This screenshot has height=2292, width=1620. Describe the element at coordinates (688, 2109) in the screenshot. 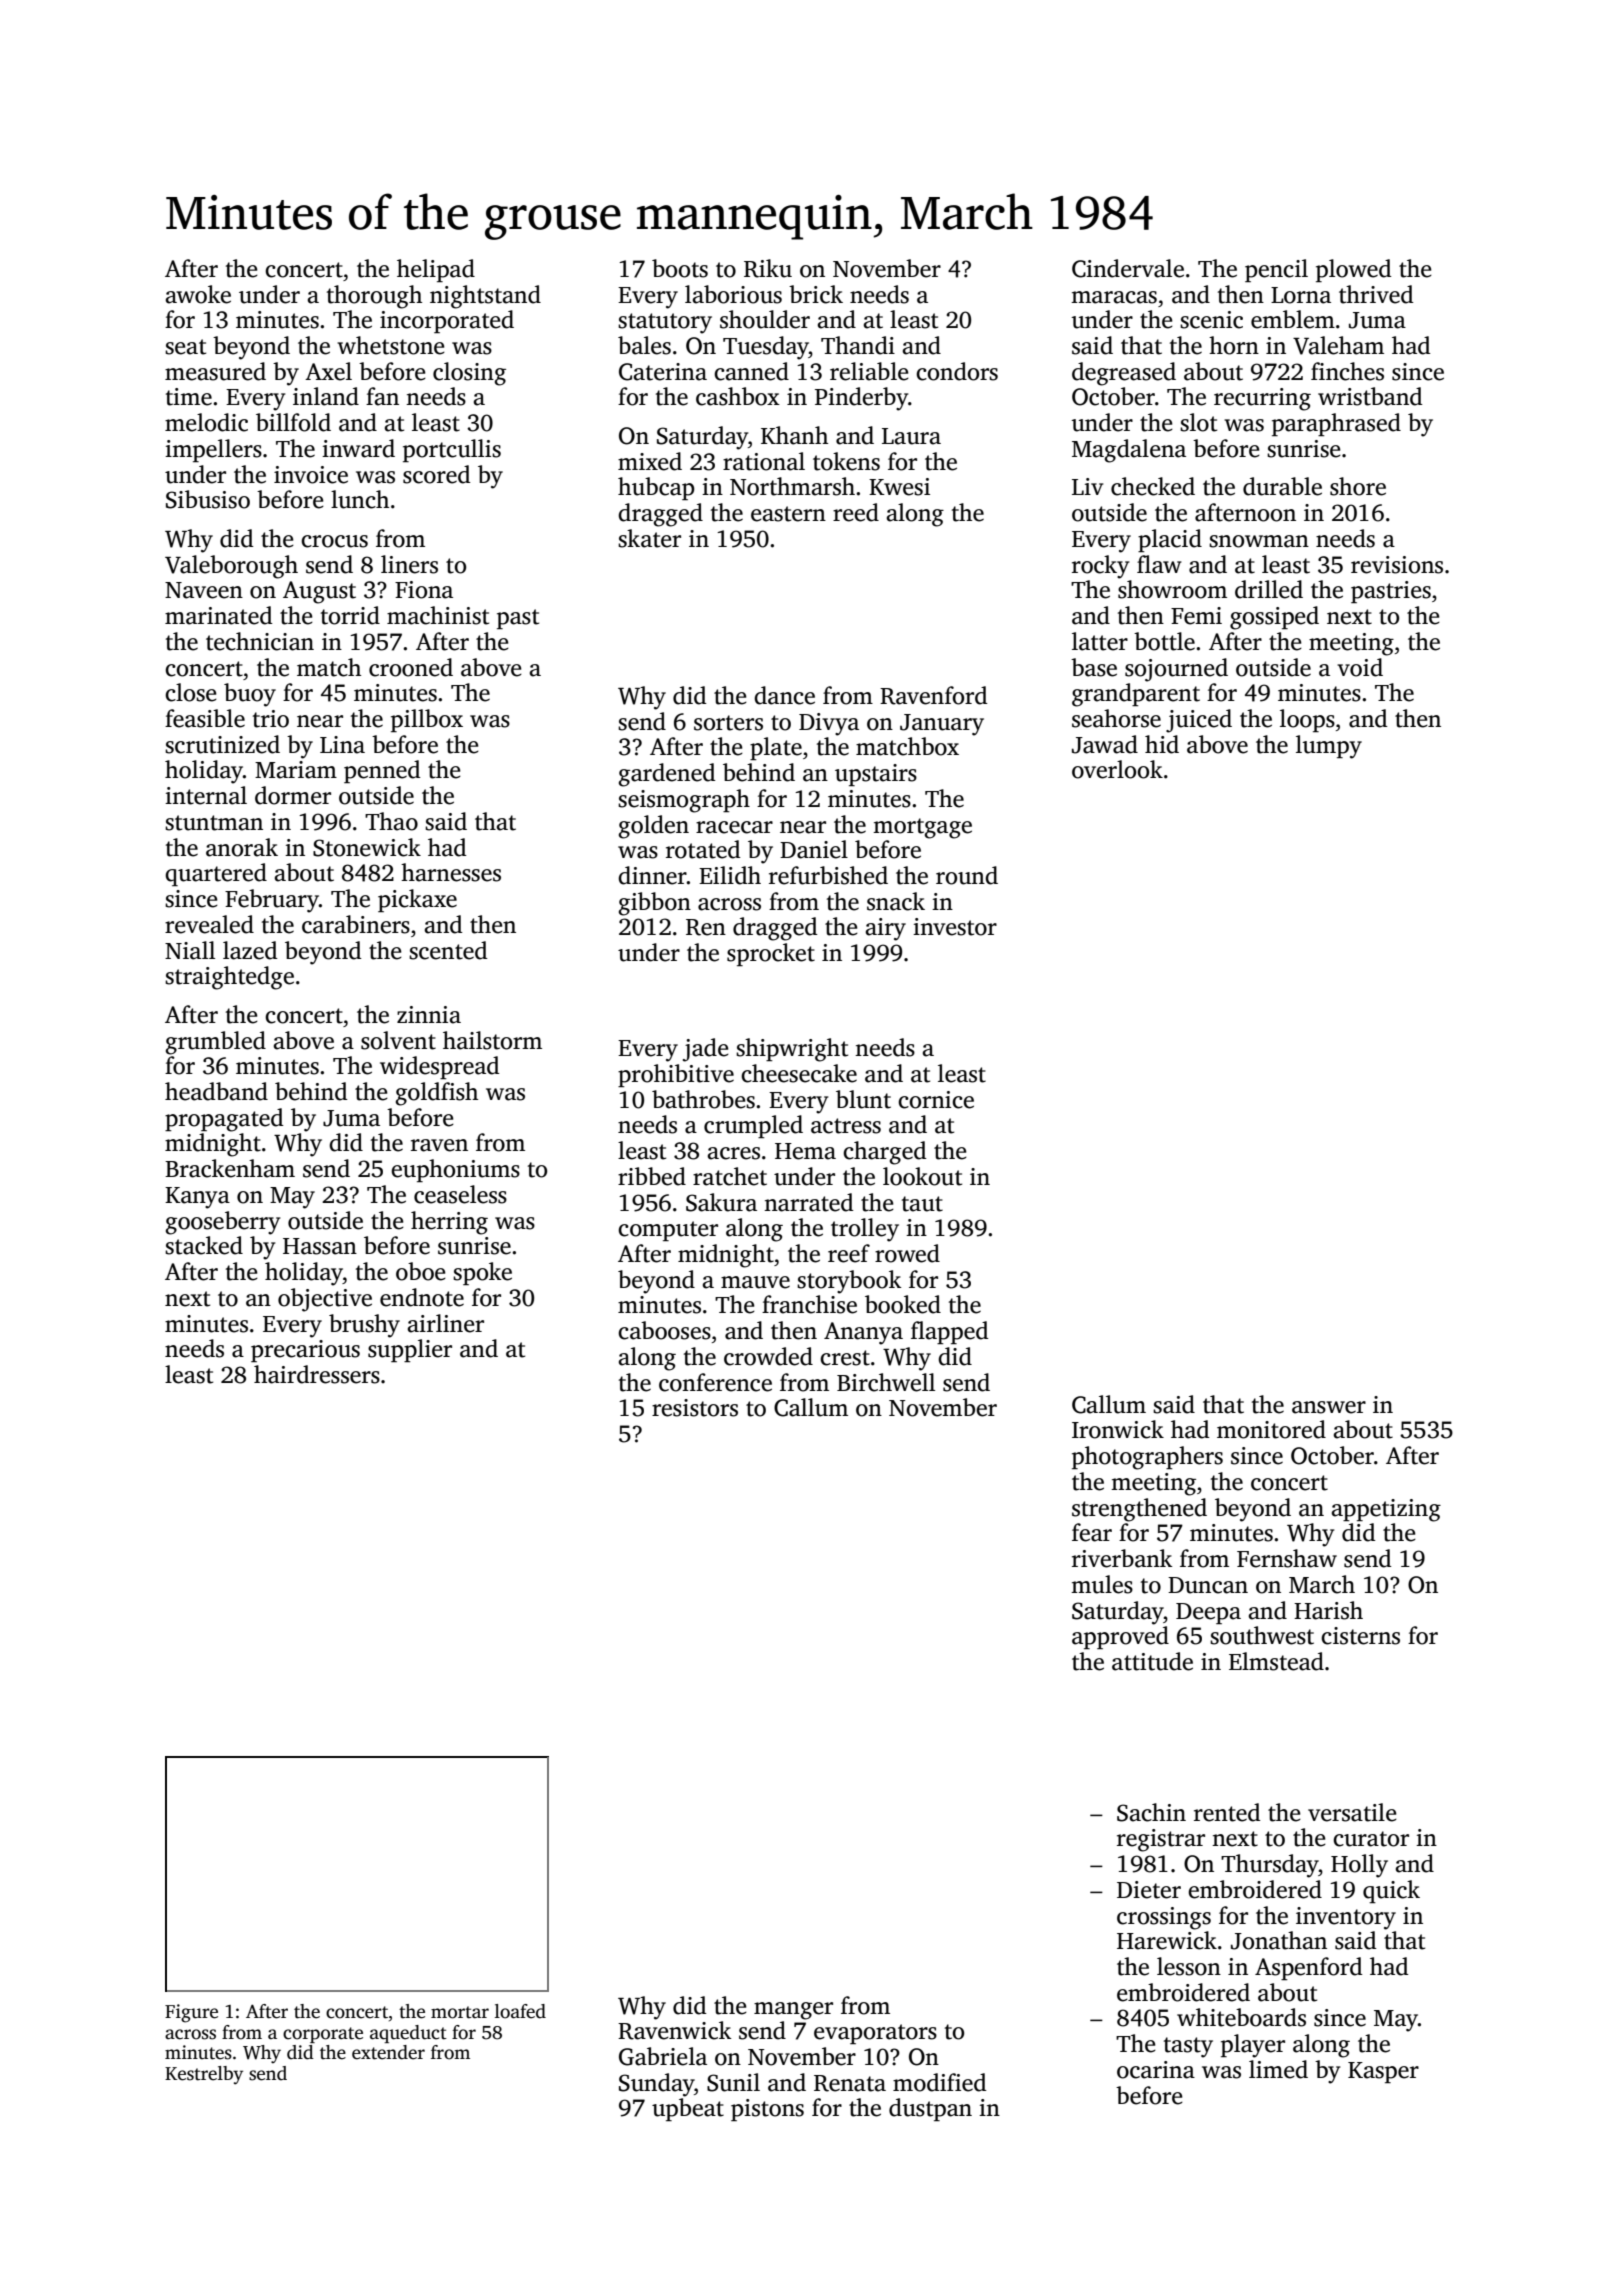

I see `upbeat` at that location.
